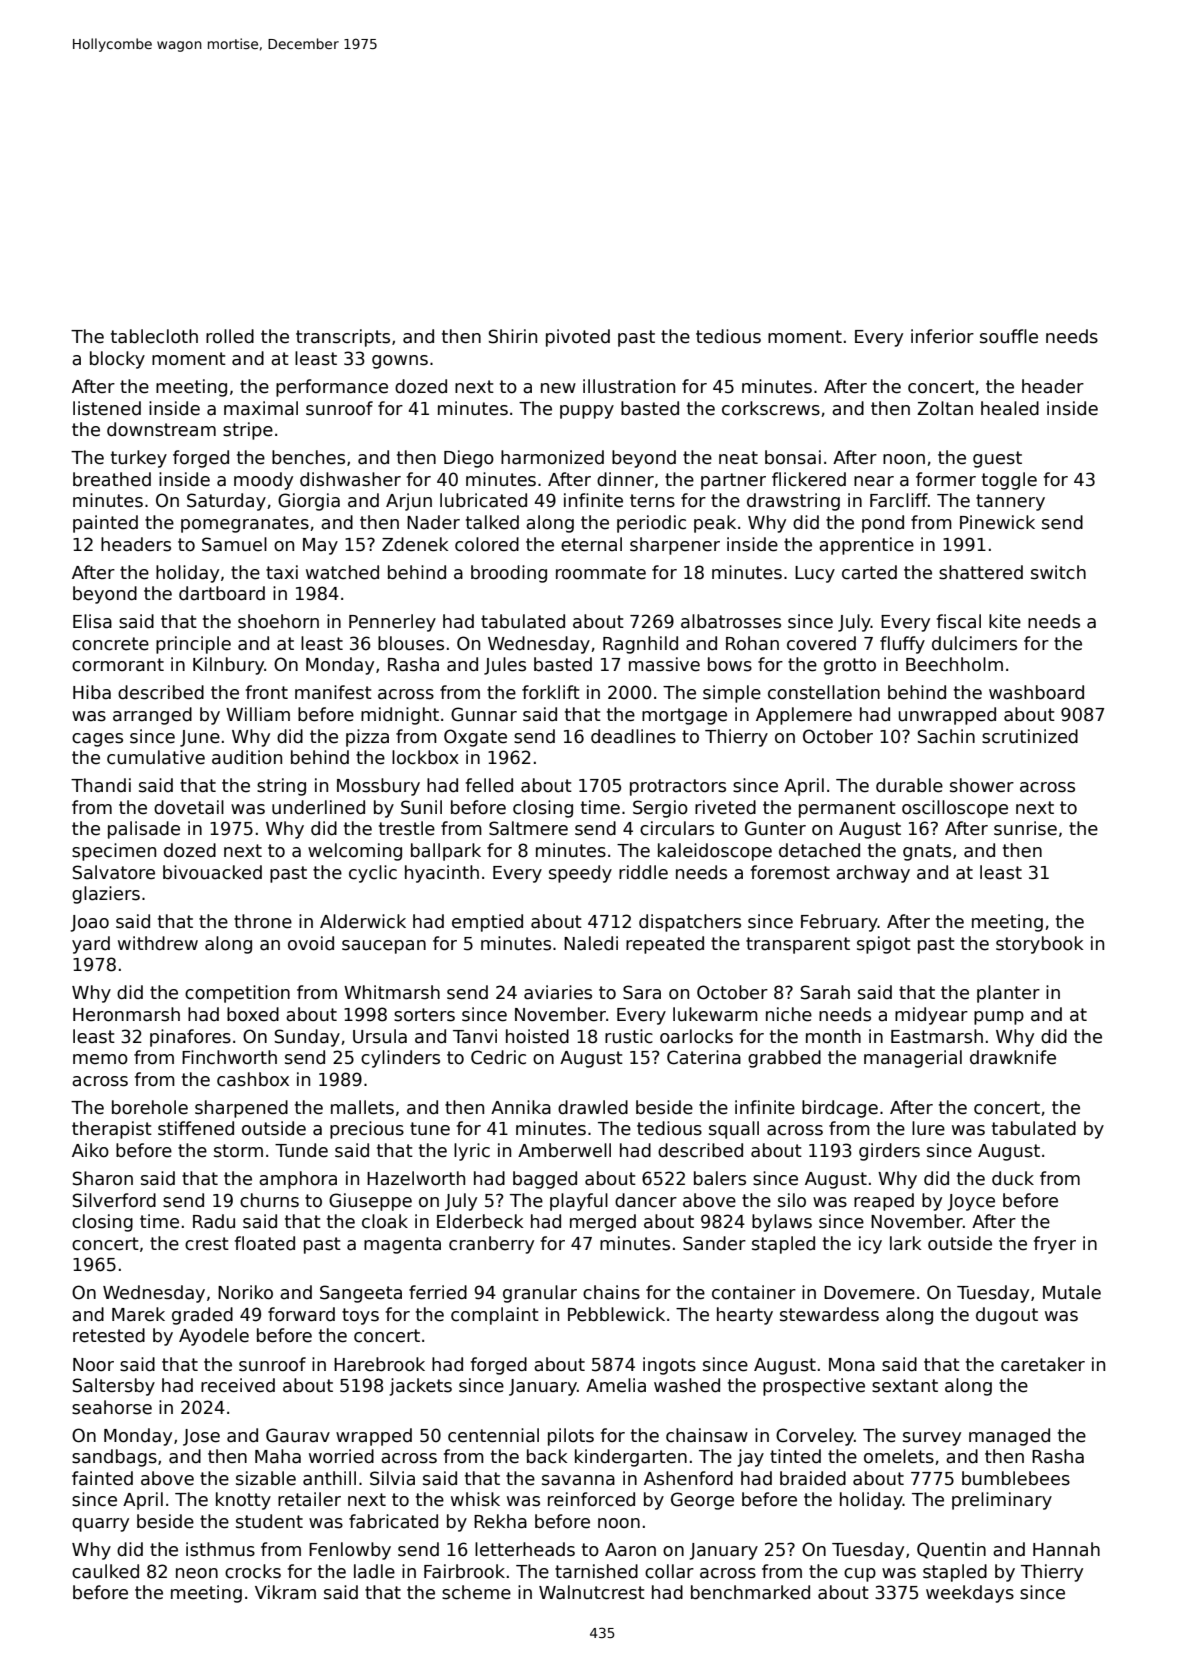 Image resolution: width=1179 pixels, height=1668 pixels. I want to click on storm, so click(238, 1151).
